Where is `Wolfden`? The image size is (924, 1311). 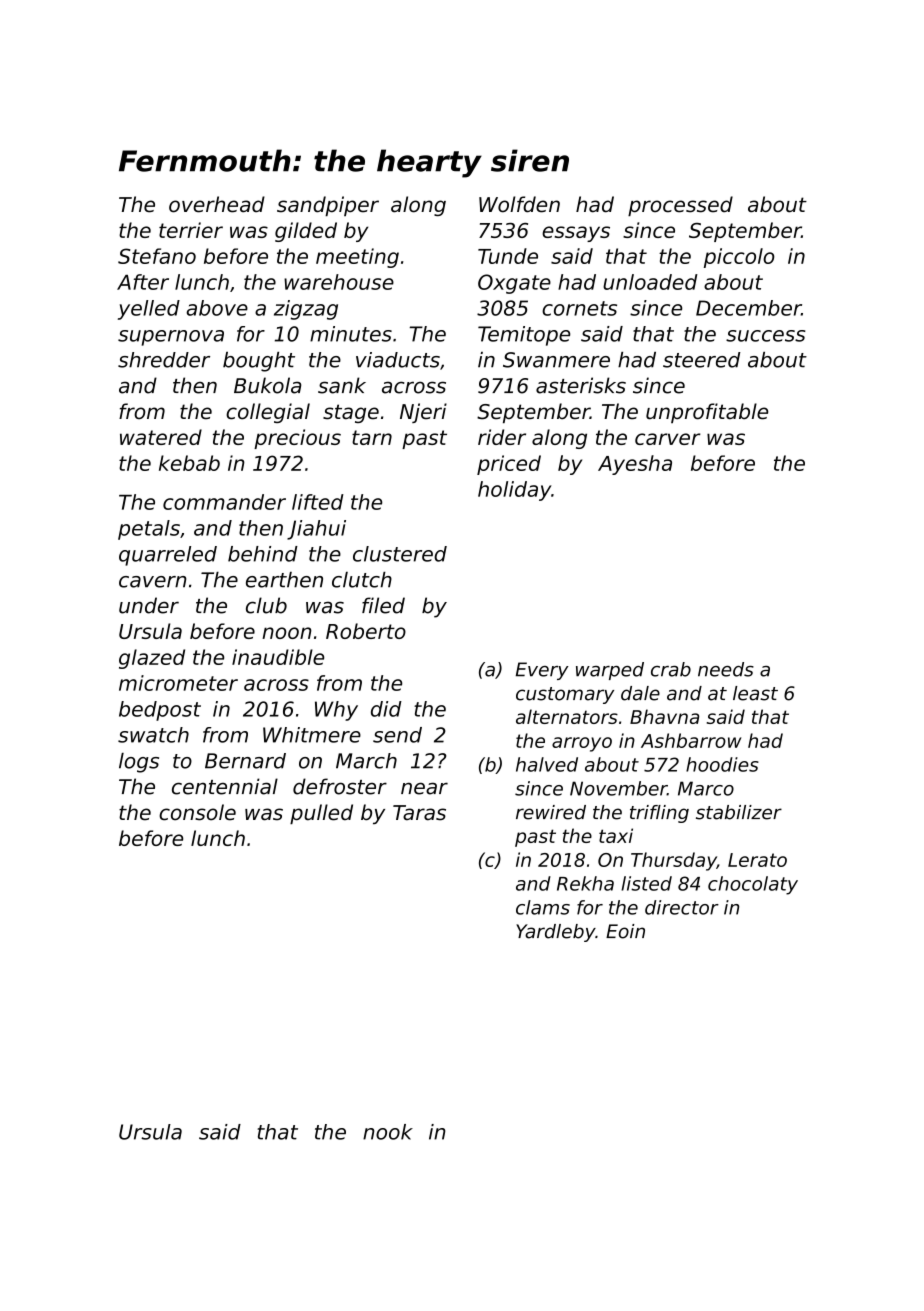
Wolfden is located at coordinates (519, 204).
